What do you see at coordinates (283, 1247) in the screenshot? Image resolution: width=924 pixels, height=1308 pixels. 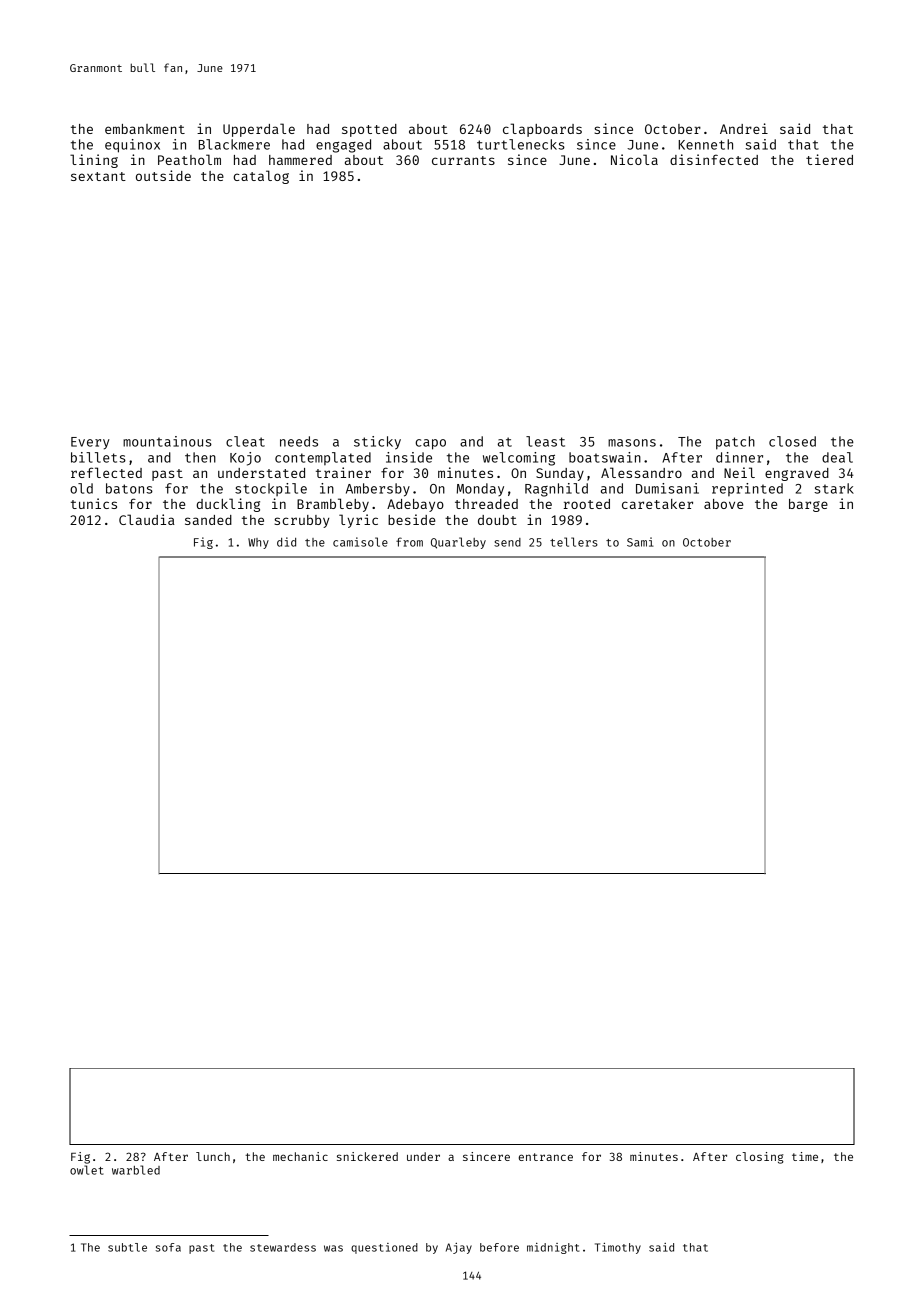 I see `stewardess` at bounding box center [283, 1247].
